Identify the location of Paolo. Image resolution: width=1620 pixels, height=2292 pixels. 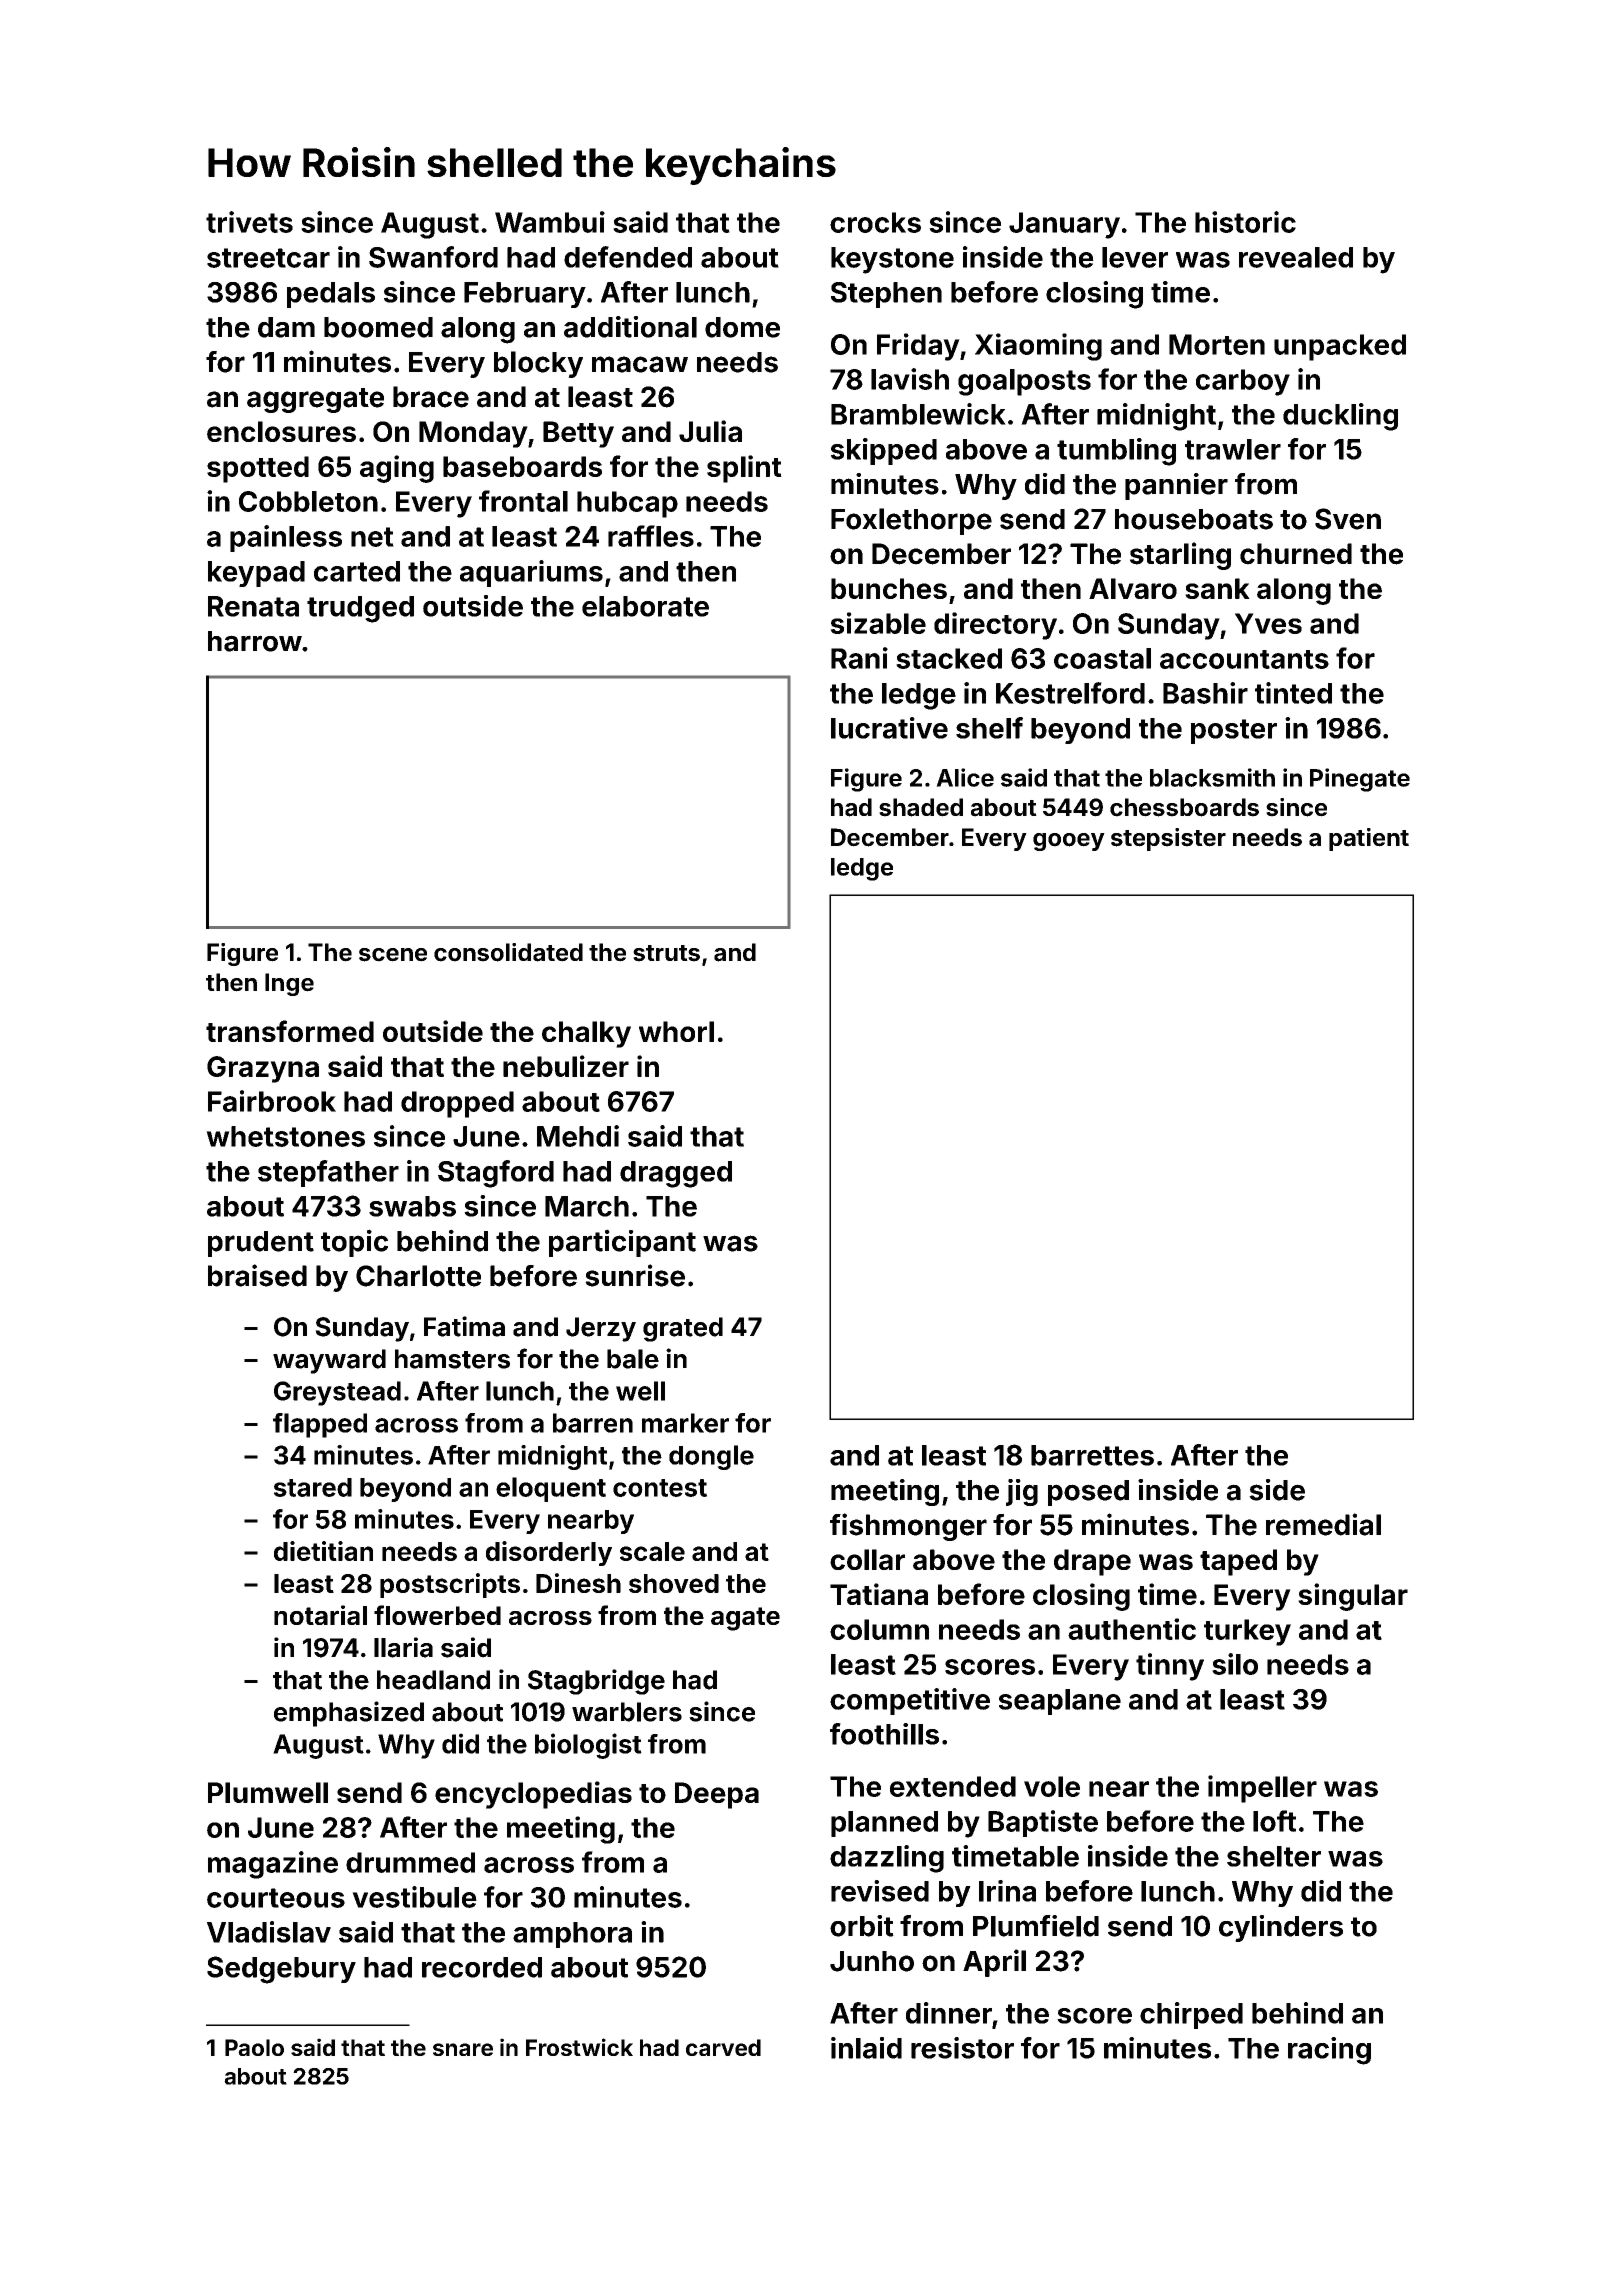
(254, 2047).
